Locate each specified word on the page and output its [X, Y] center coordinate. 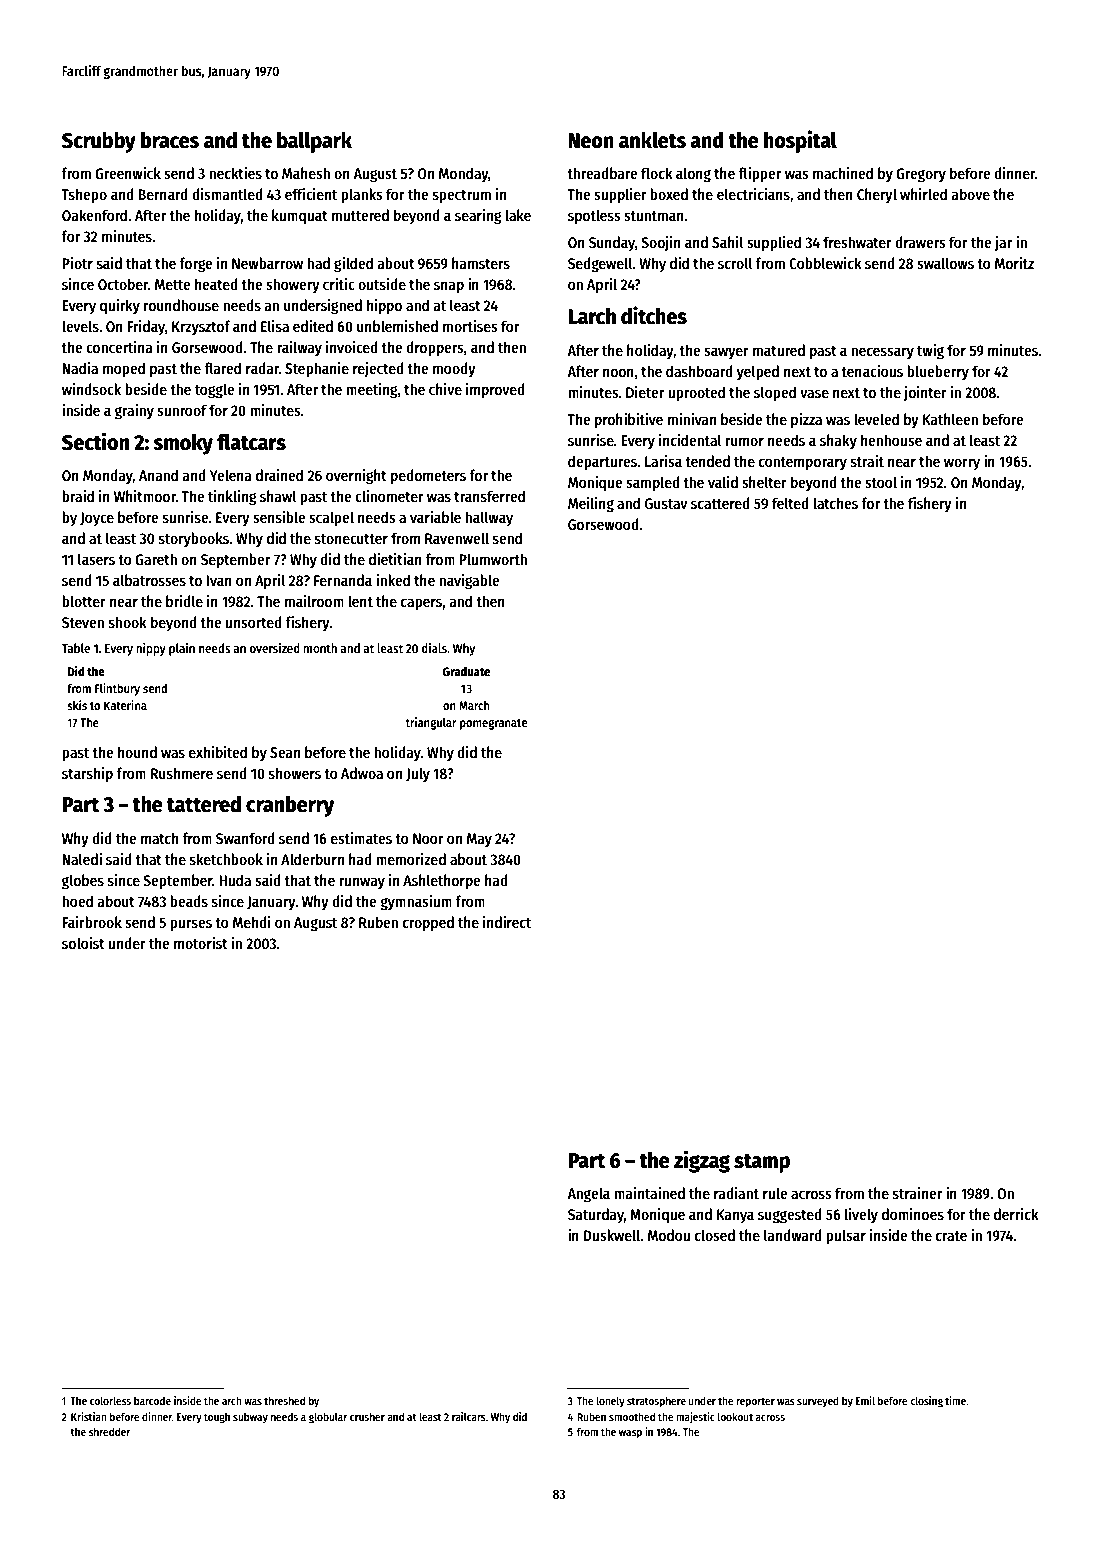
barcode [152, 1400]
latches [835, 503]
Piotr [77, 263]
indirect [507, 922]
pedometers [428, 477]
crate [951, 1236]
